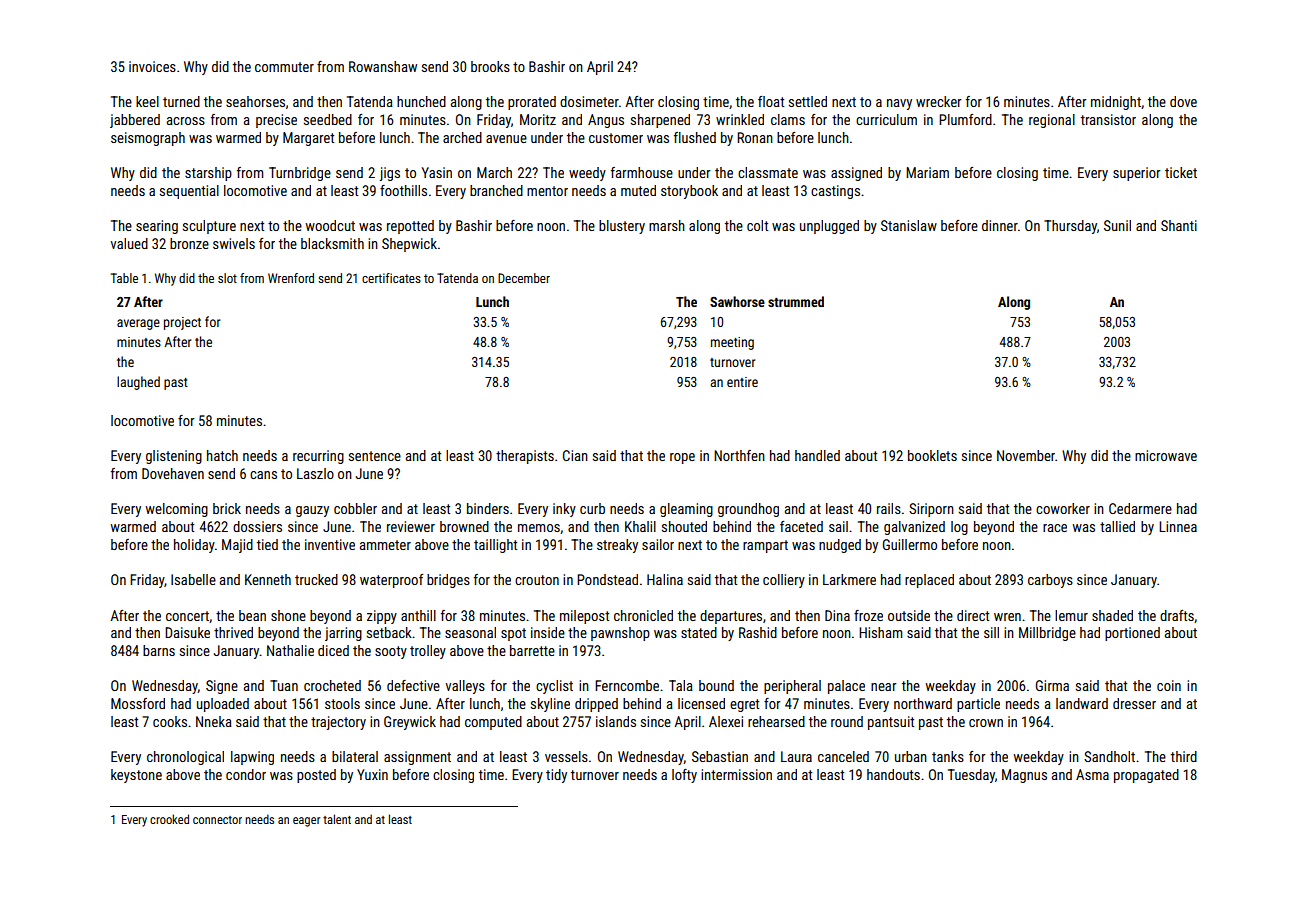  What do you see at coordinates (186, 121) in the screenshot?
I see `across` at bounding box center [186, 121].
